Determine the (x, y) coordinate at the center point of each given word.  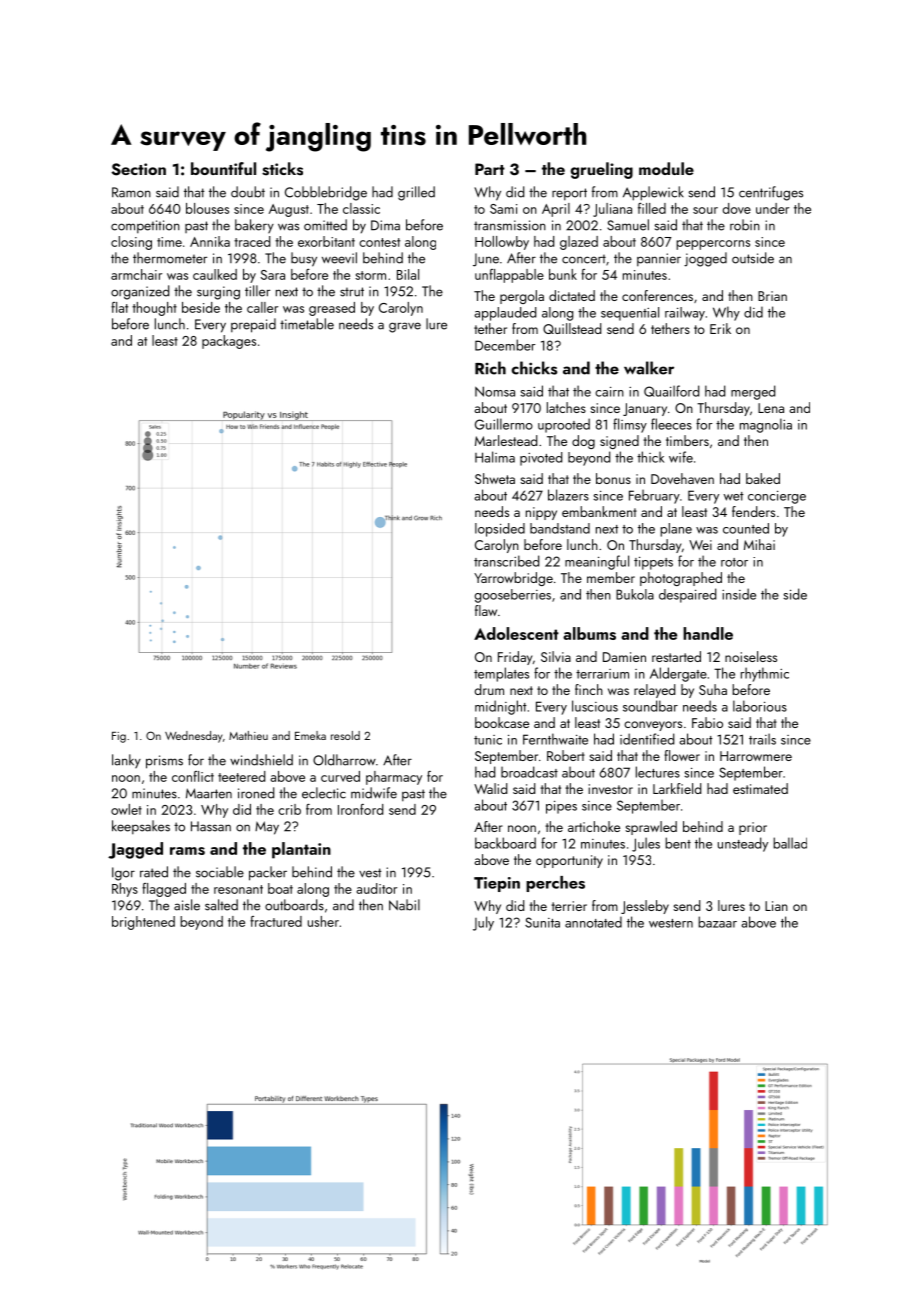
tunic (488, 740)
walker (649, 368)
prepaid (253, 325)
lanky (126, 761)
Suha (713, 689)
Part (490, 169)
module (666, 168)
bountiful (223, 168)
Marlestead (506, 440)
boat (280, 888)
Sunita (542, 922)
